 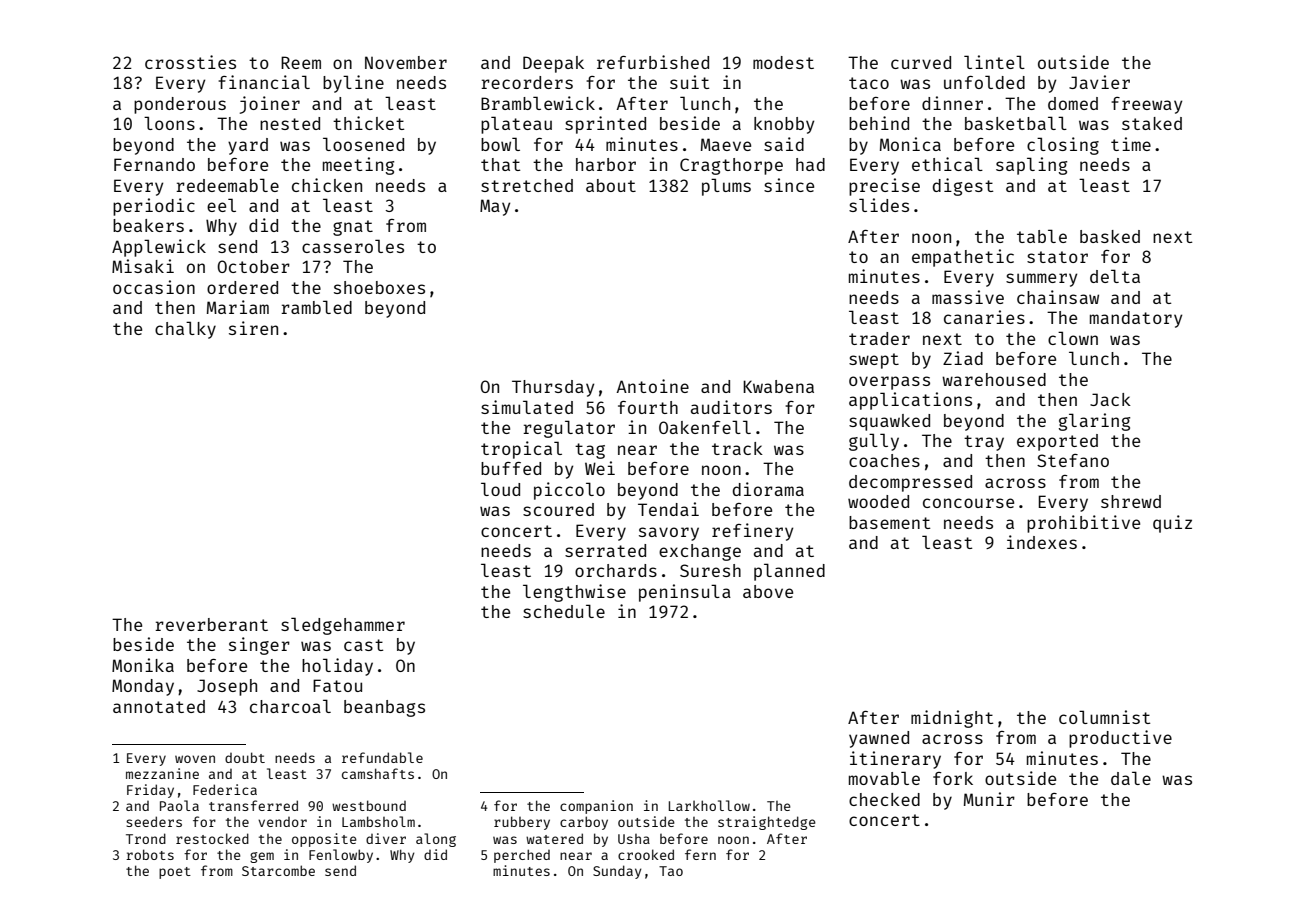 I want to click on mandatory, so click(x=1136, y=319).
